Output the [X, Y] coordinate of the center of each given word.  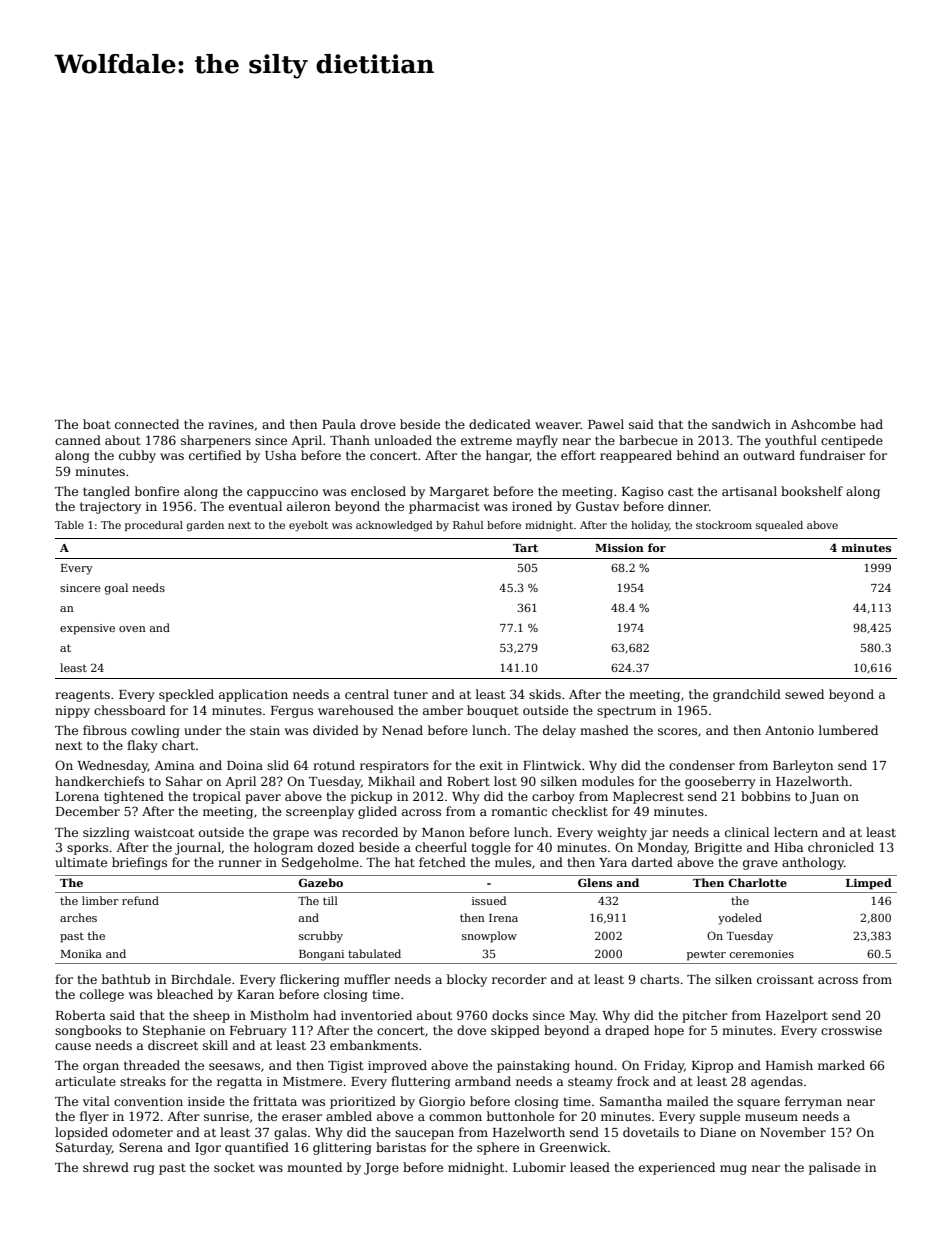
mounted [314, 1167]
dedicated [500, 424]
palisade [834, 1168]
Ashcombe [823, 424]
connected [147, 424]
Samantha [631, 1101]
